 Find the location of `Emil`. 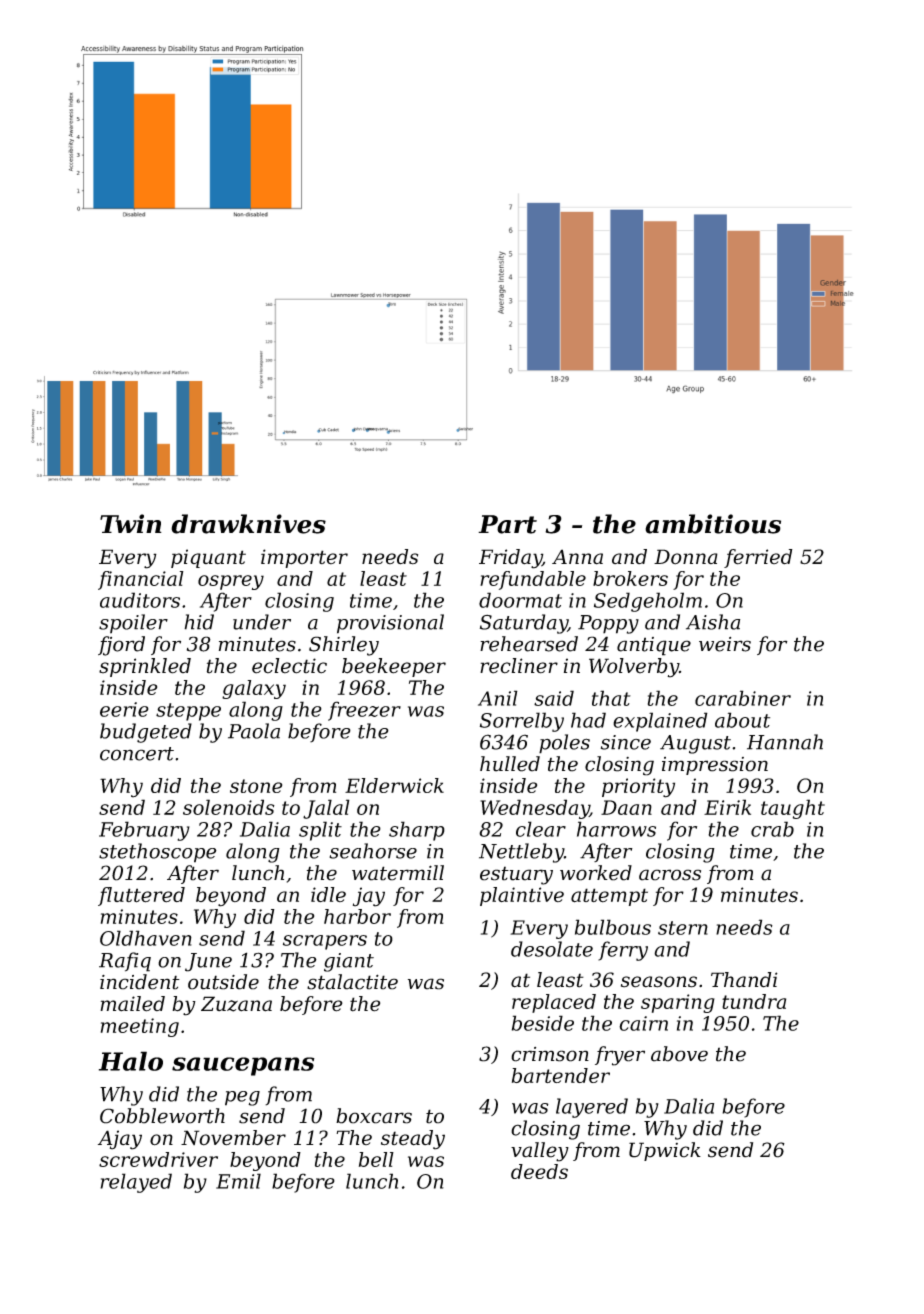

Emil is located at coordinates (238, 1181).
